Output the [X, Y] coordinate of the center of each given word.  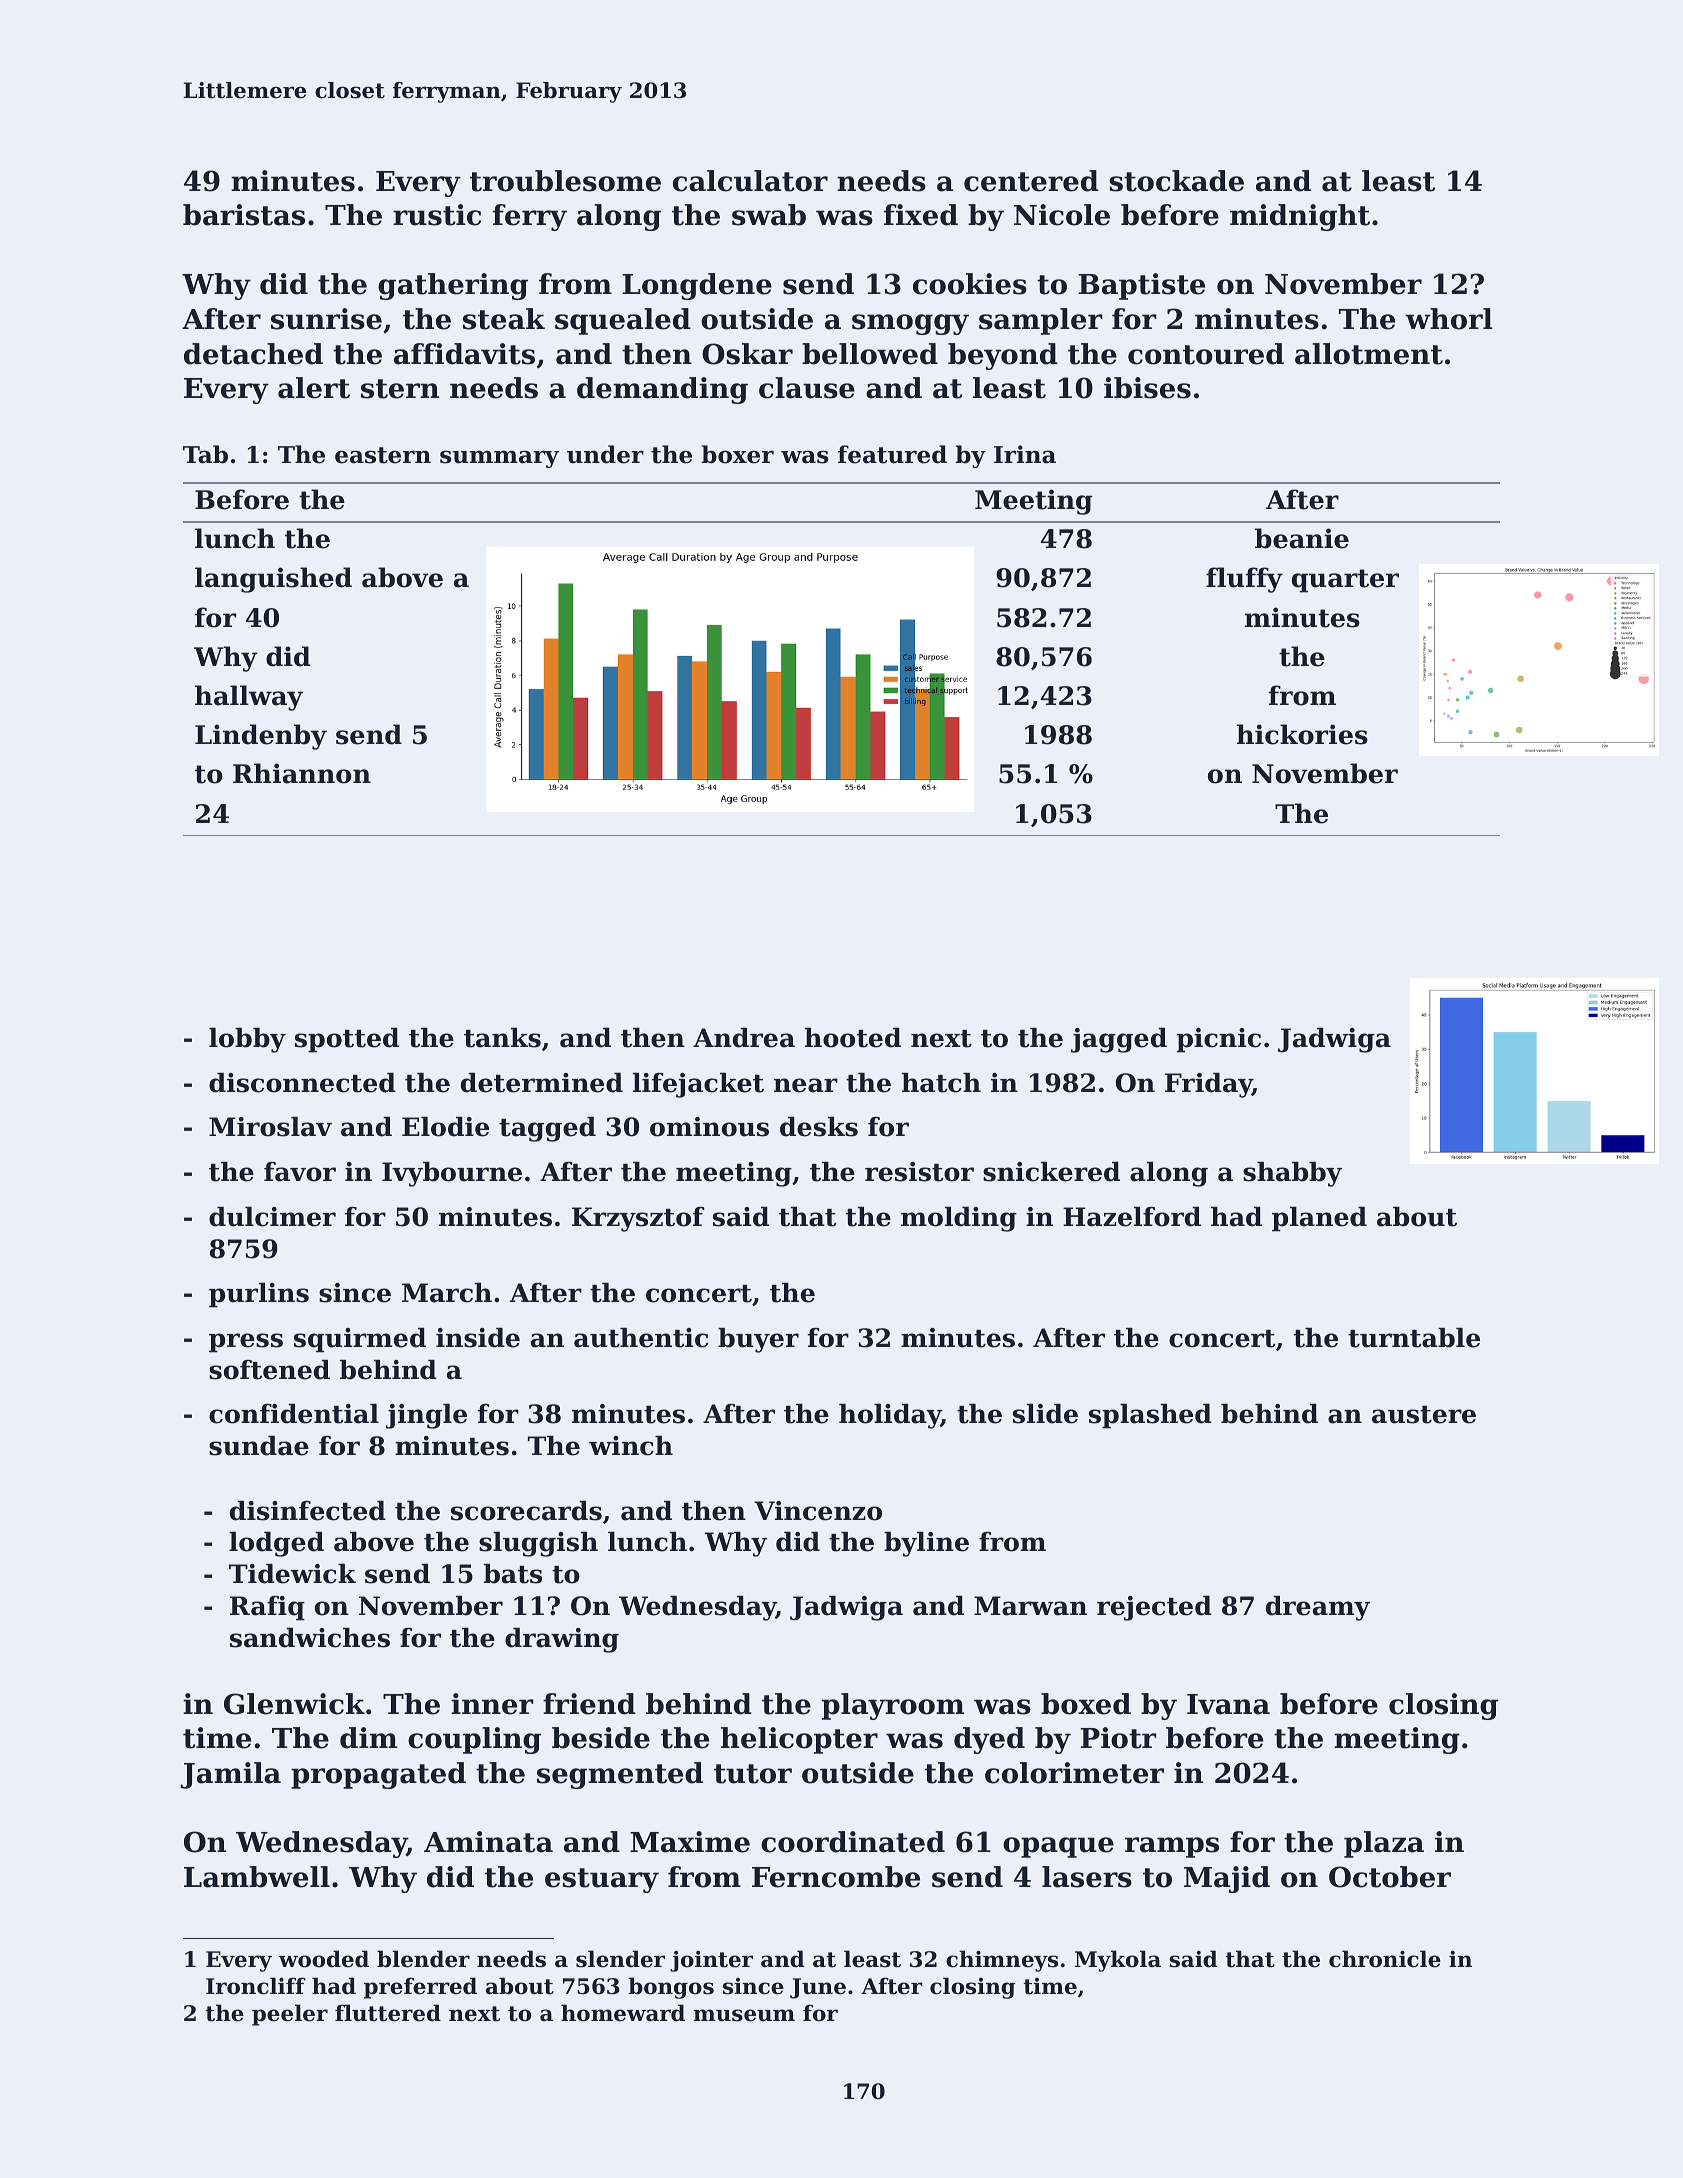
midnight [1300, 217]
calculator [750, 181]
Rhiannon [302, 773]
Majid [1227, 1879]
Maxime [690, 1842]
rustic [437, 215]
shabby [1292, 1174]
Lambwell [257, 1877]
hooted [853, 1038]
